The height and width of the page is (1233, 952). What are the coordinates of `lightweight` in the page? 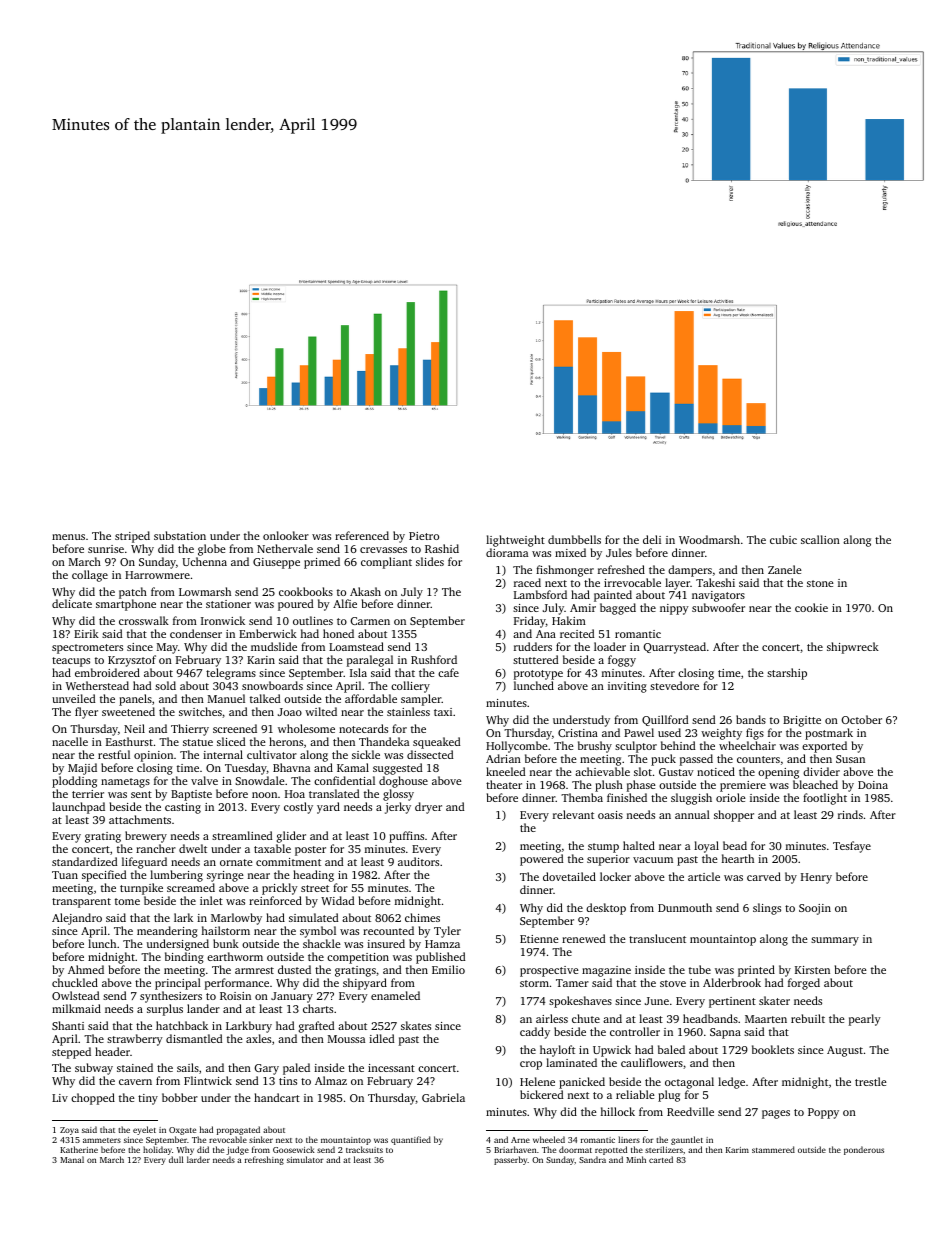 It's located at (515, 541).
